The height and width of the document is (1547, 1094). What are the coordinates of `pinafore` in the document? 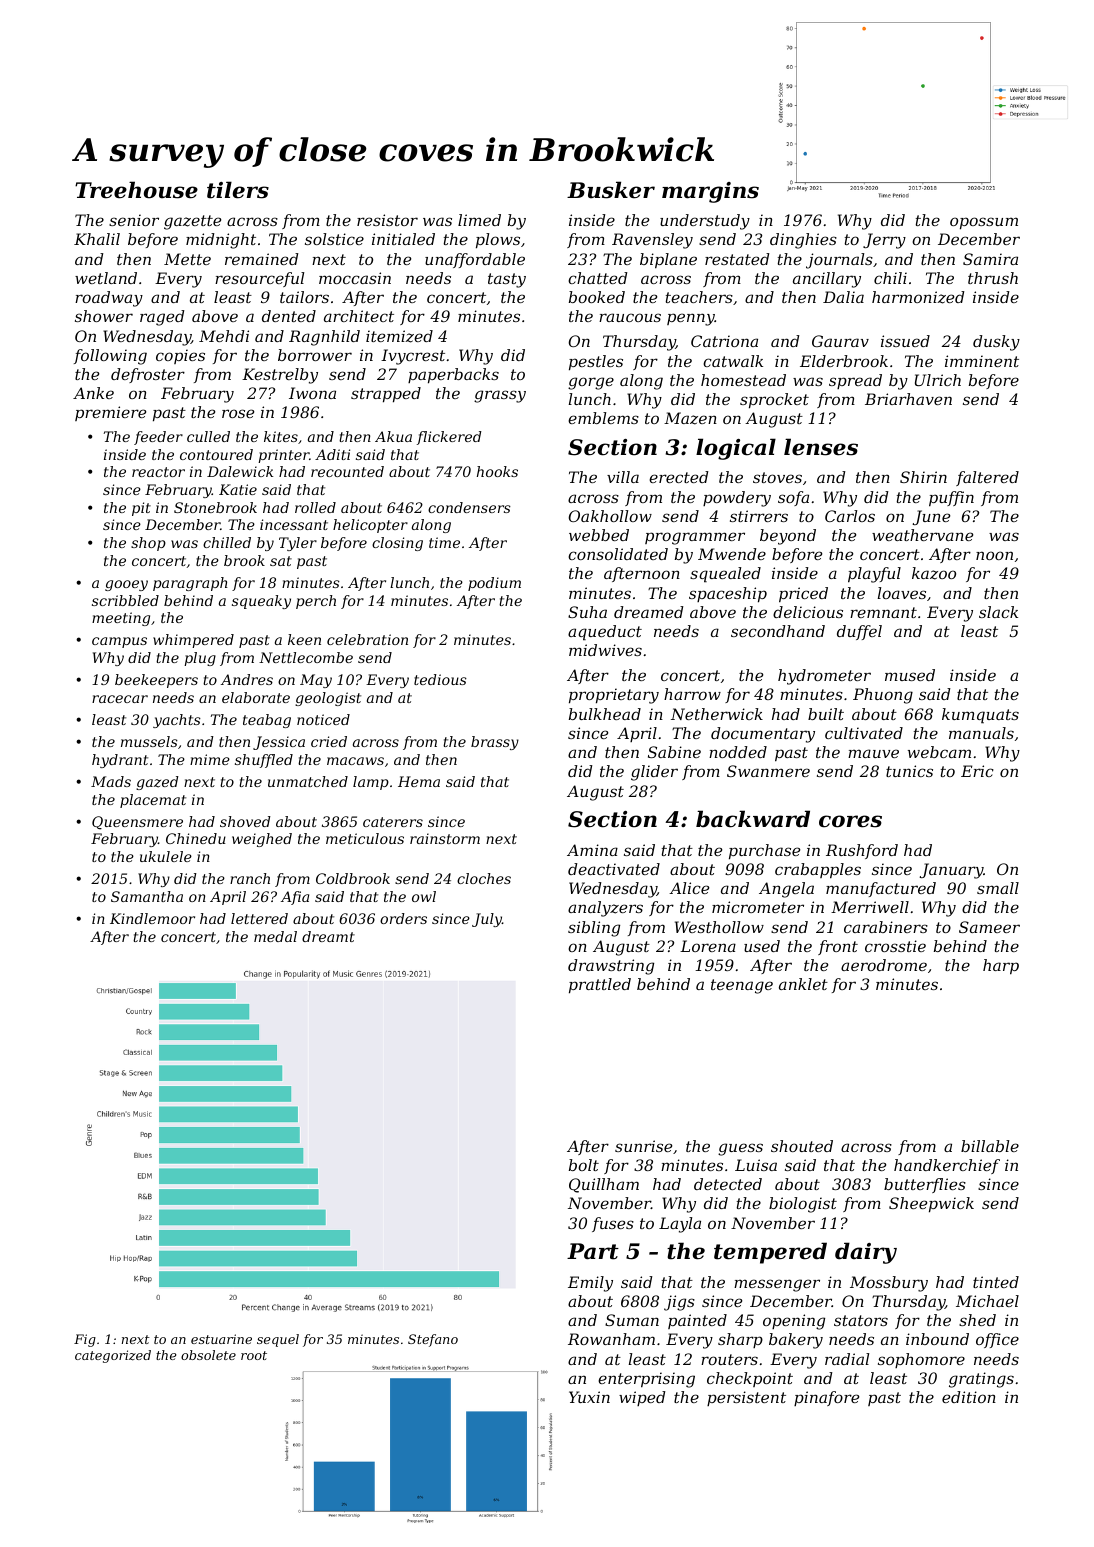 It's located at (826, 1398).
